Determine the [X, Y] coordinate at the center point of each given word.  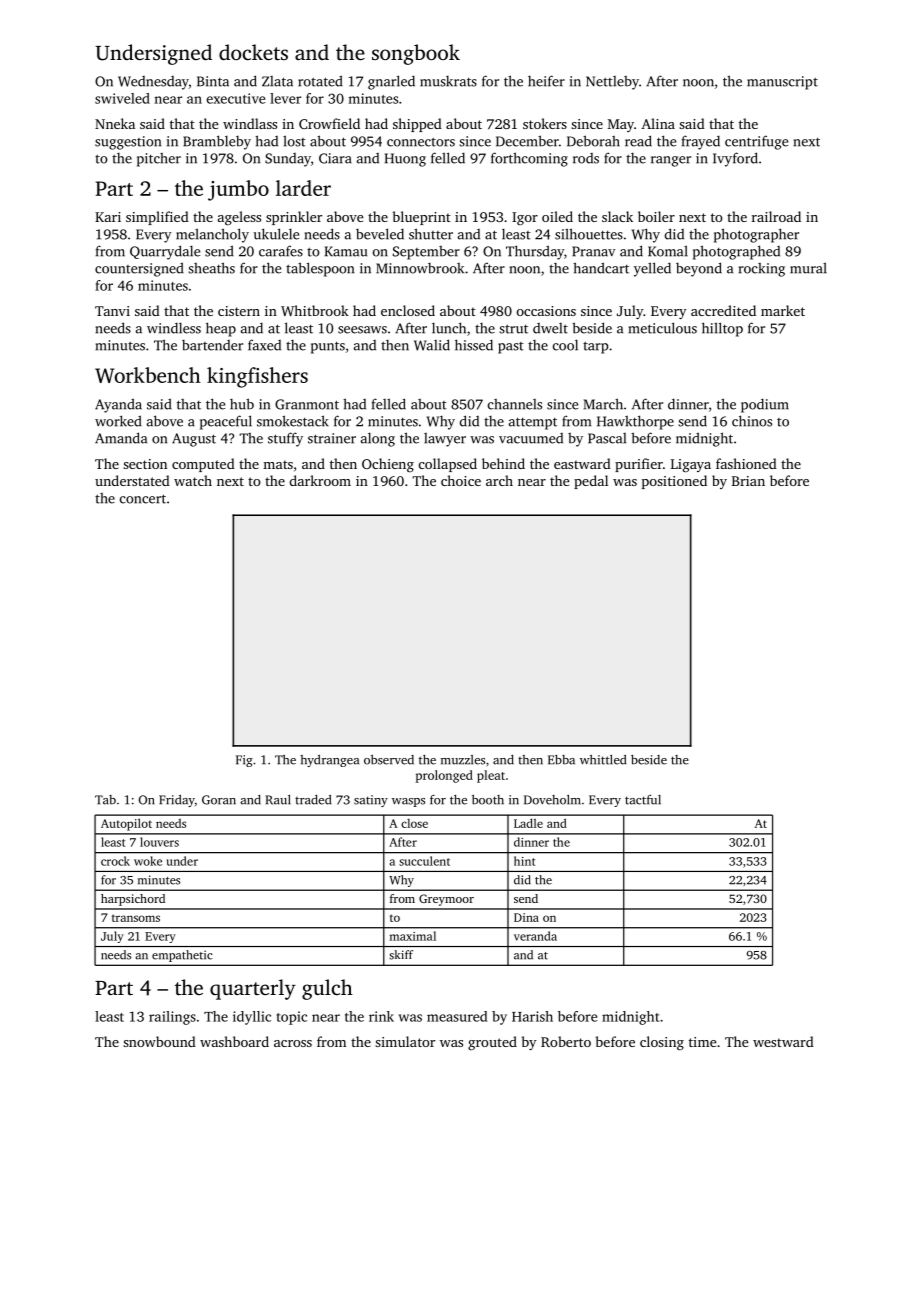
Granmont [307, 404]
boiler [656, 216]
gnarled [391, 82]
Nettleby [612, 83]
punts [328, 348]
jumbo [238, 190]
